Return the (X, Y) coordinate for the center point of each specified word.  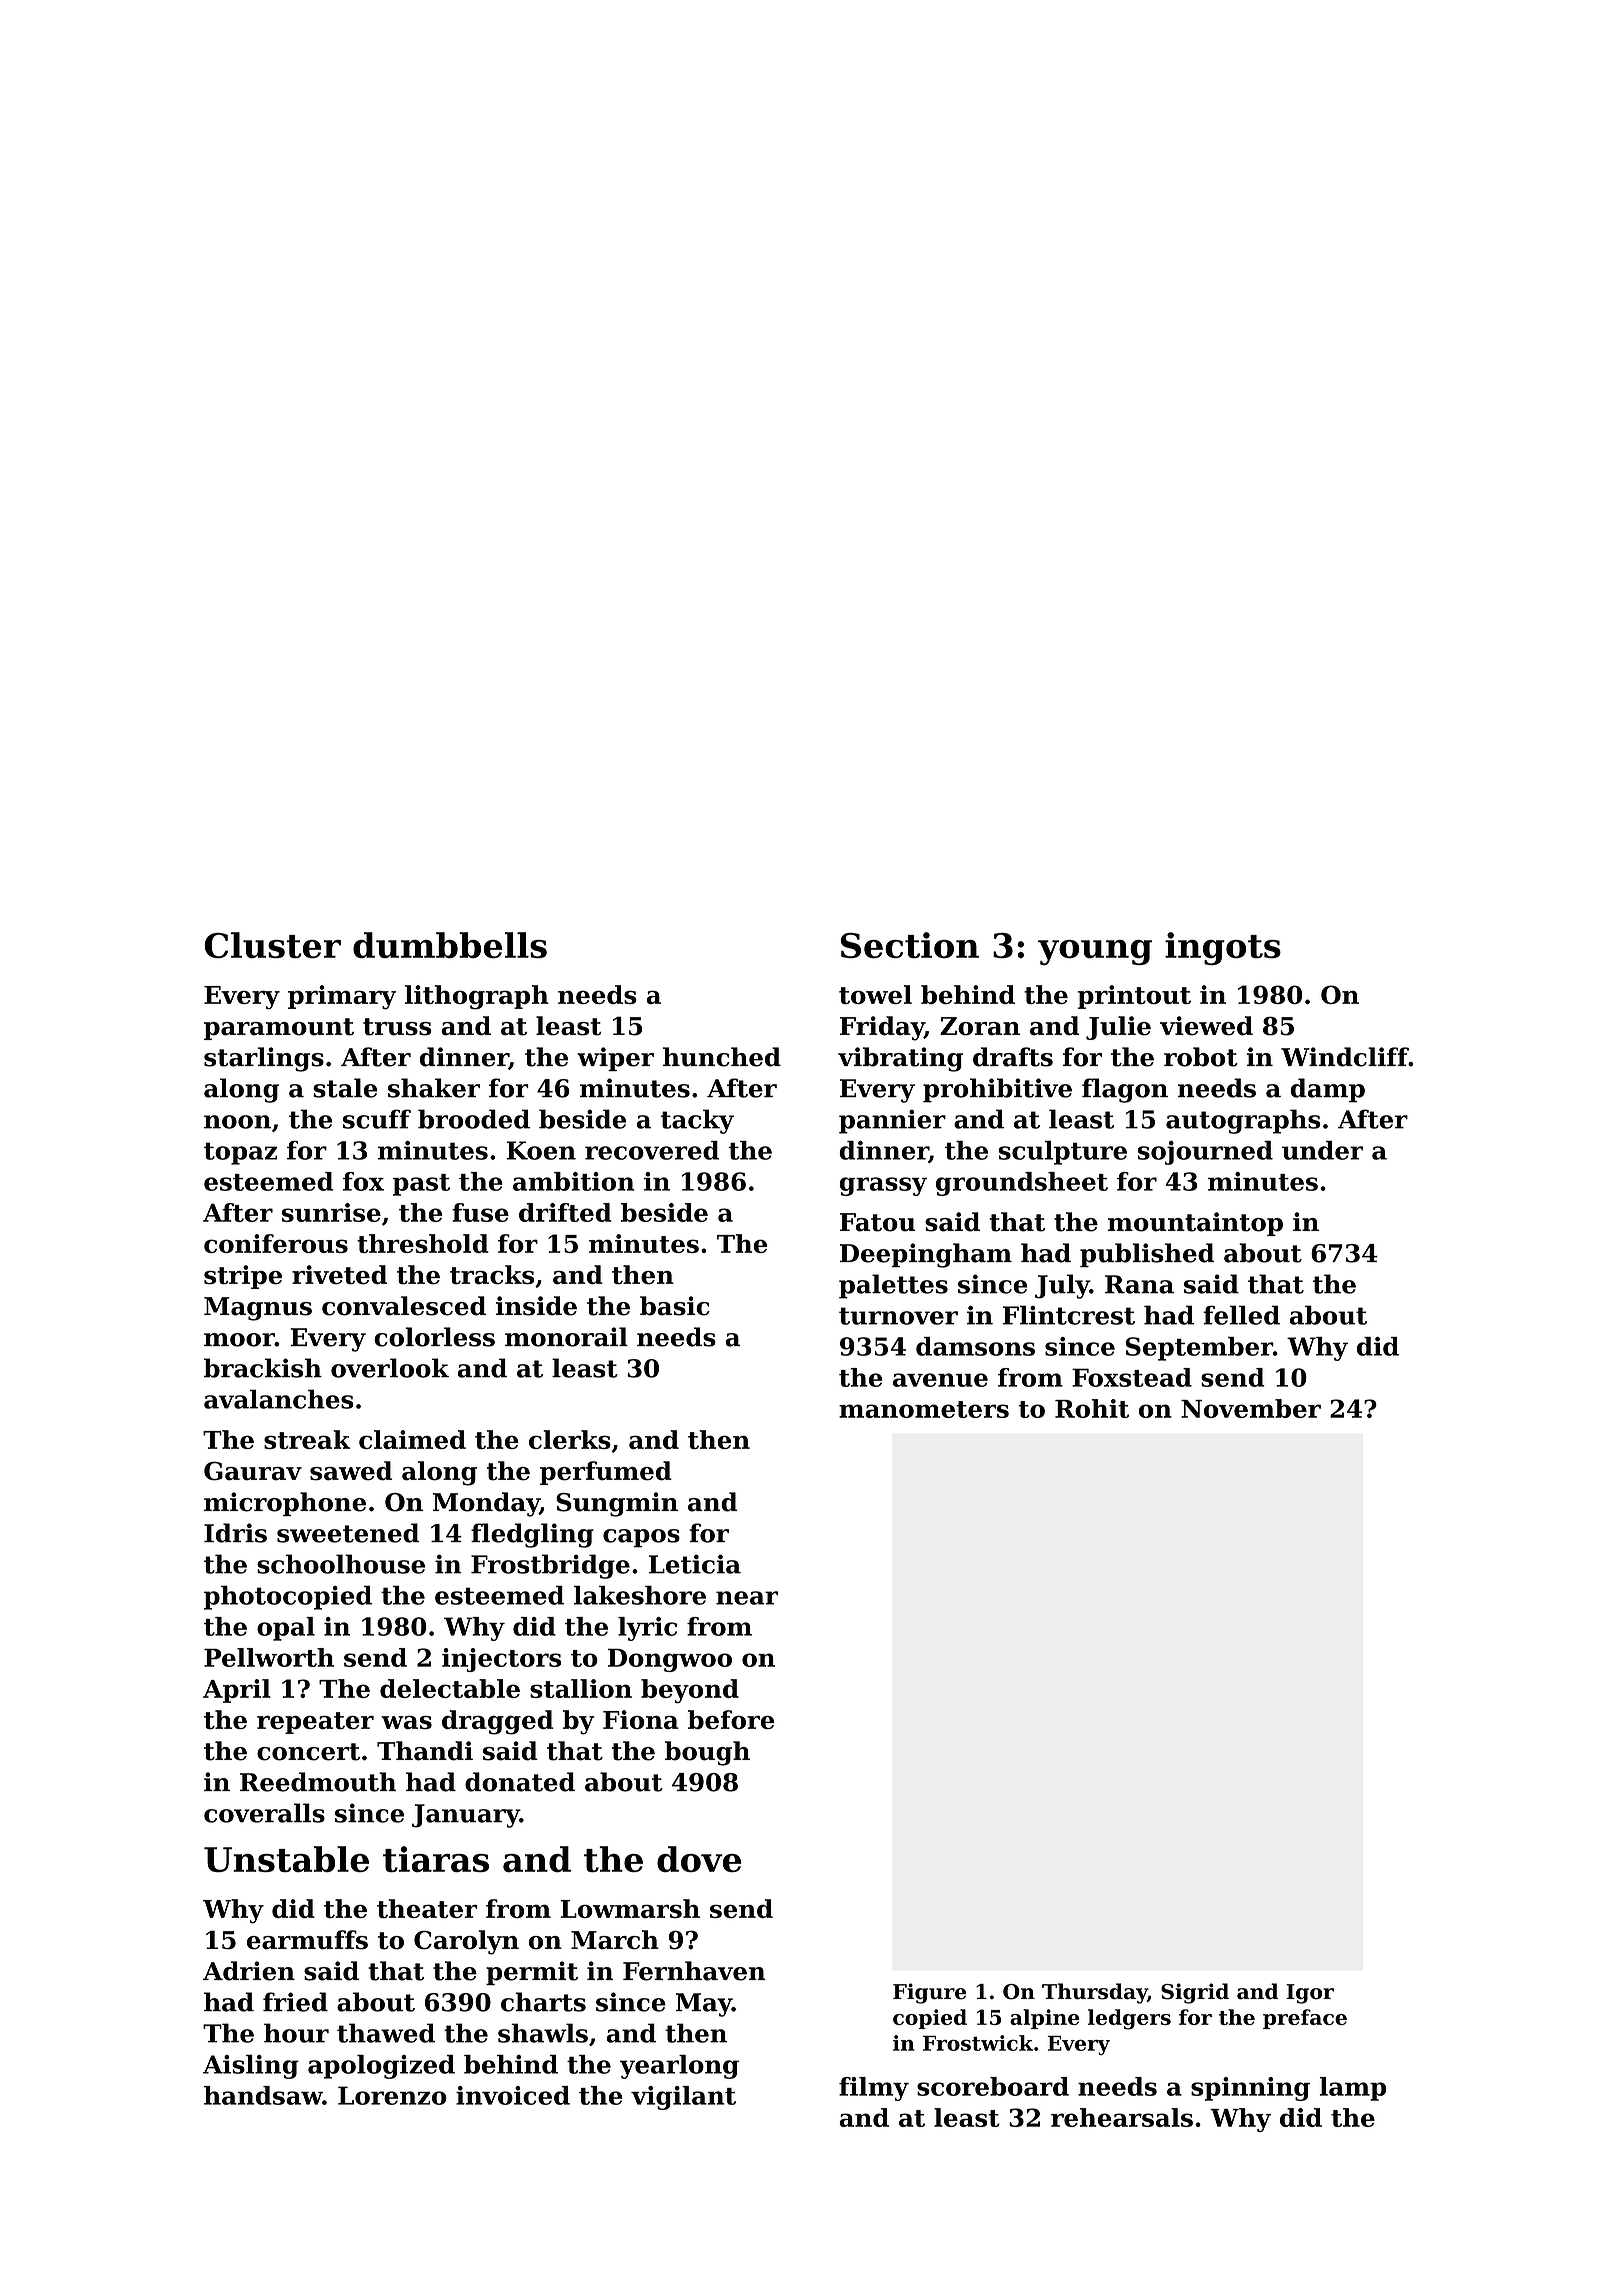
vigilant (683, 2098)
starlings (264, 1059)
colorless (434, 1337)
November (1251, 1408)
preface (1305, 2019)
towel (875, 994)
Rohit (1092, 1408)
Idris (235, 1533)
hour (296, 2033)
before (731, 1719)
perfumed (606, 1473)
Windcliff (1345, 1057)
